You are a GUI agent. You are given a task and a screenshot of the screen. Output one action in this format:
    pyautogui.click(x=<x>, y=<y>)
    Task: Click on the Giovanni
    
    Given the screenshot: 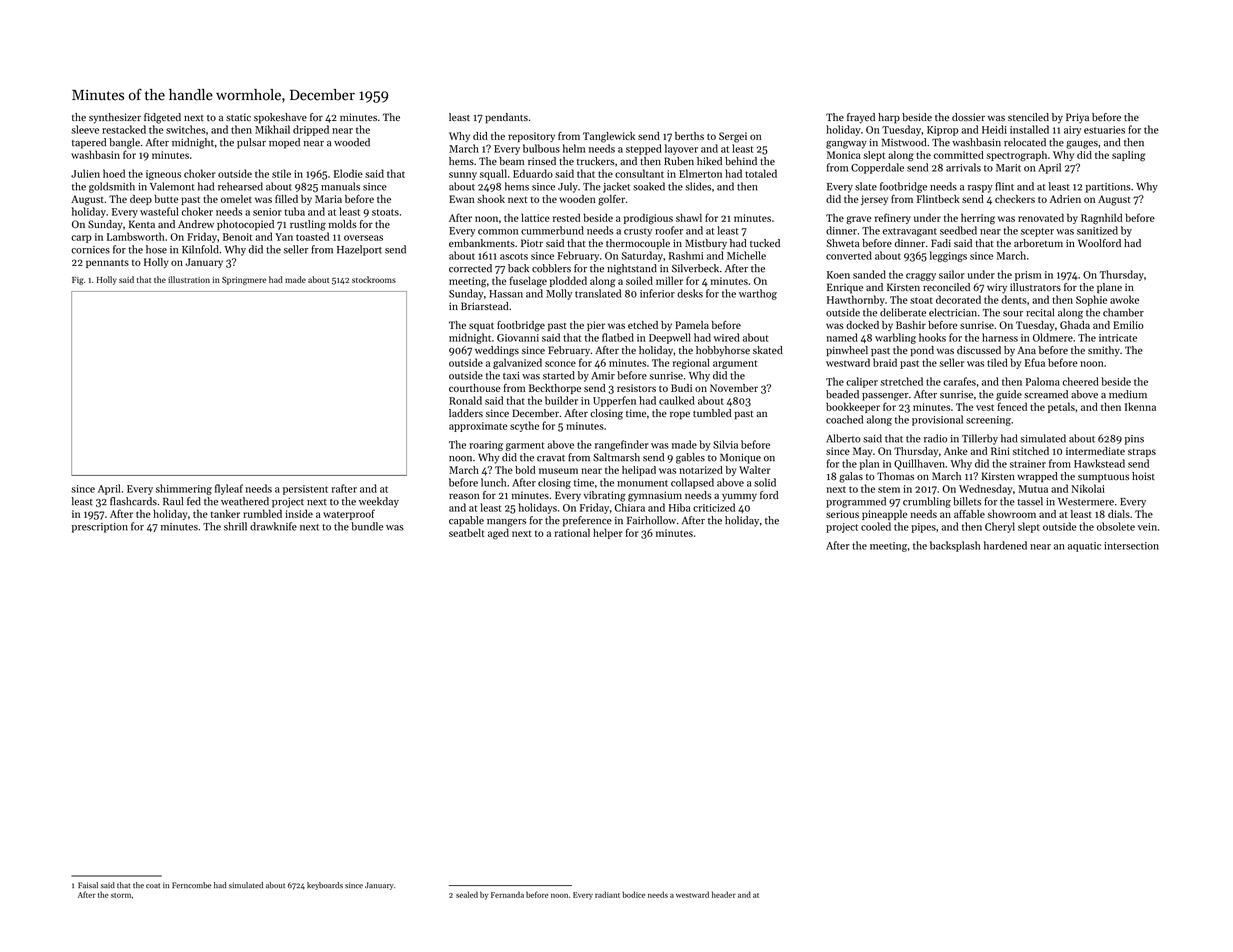 What is the action you would take?
    pyautogui.click(x=518, y=338)
